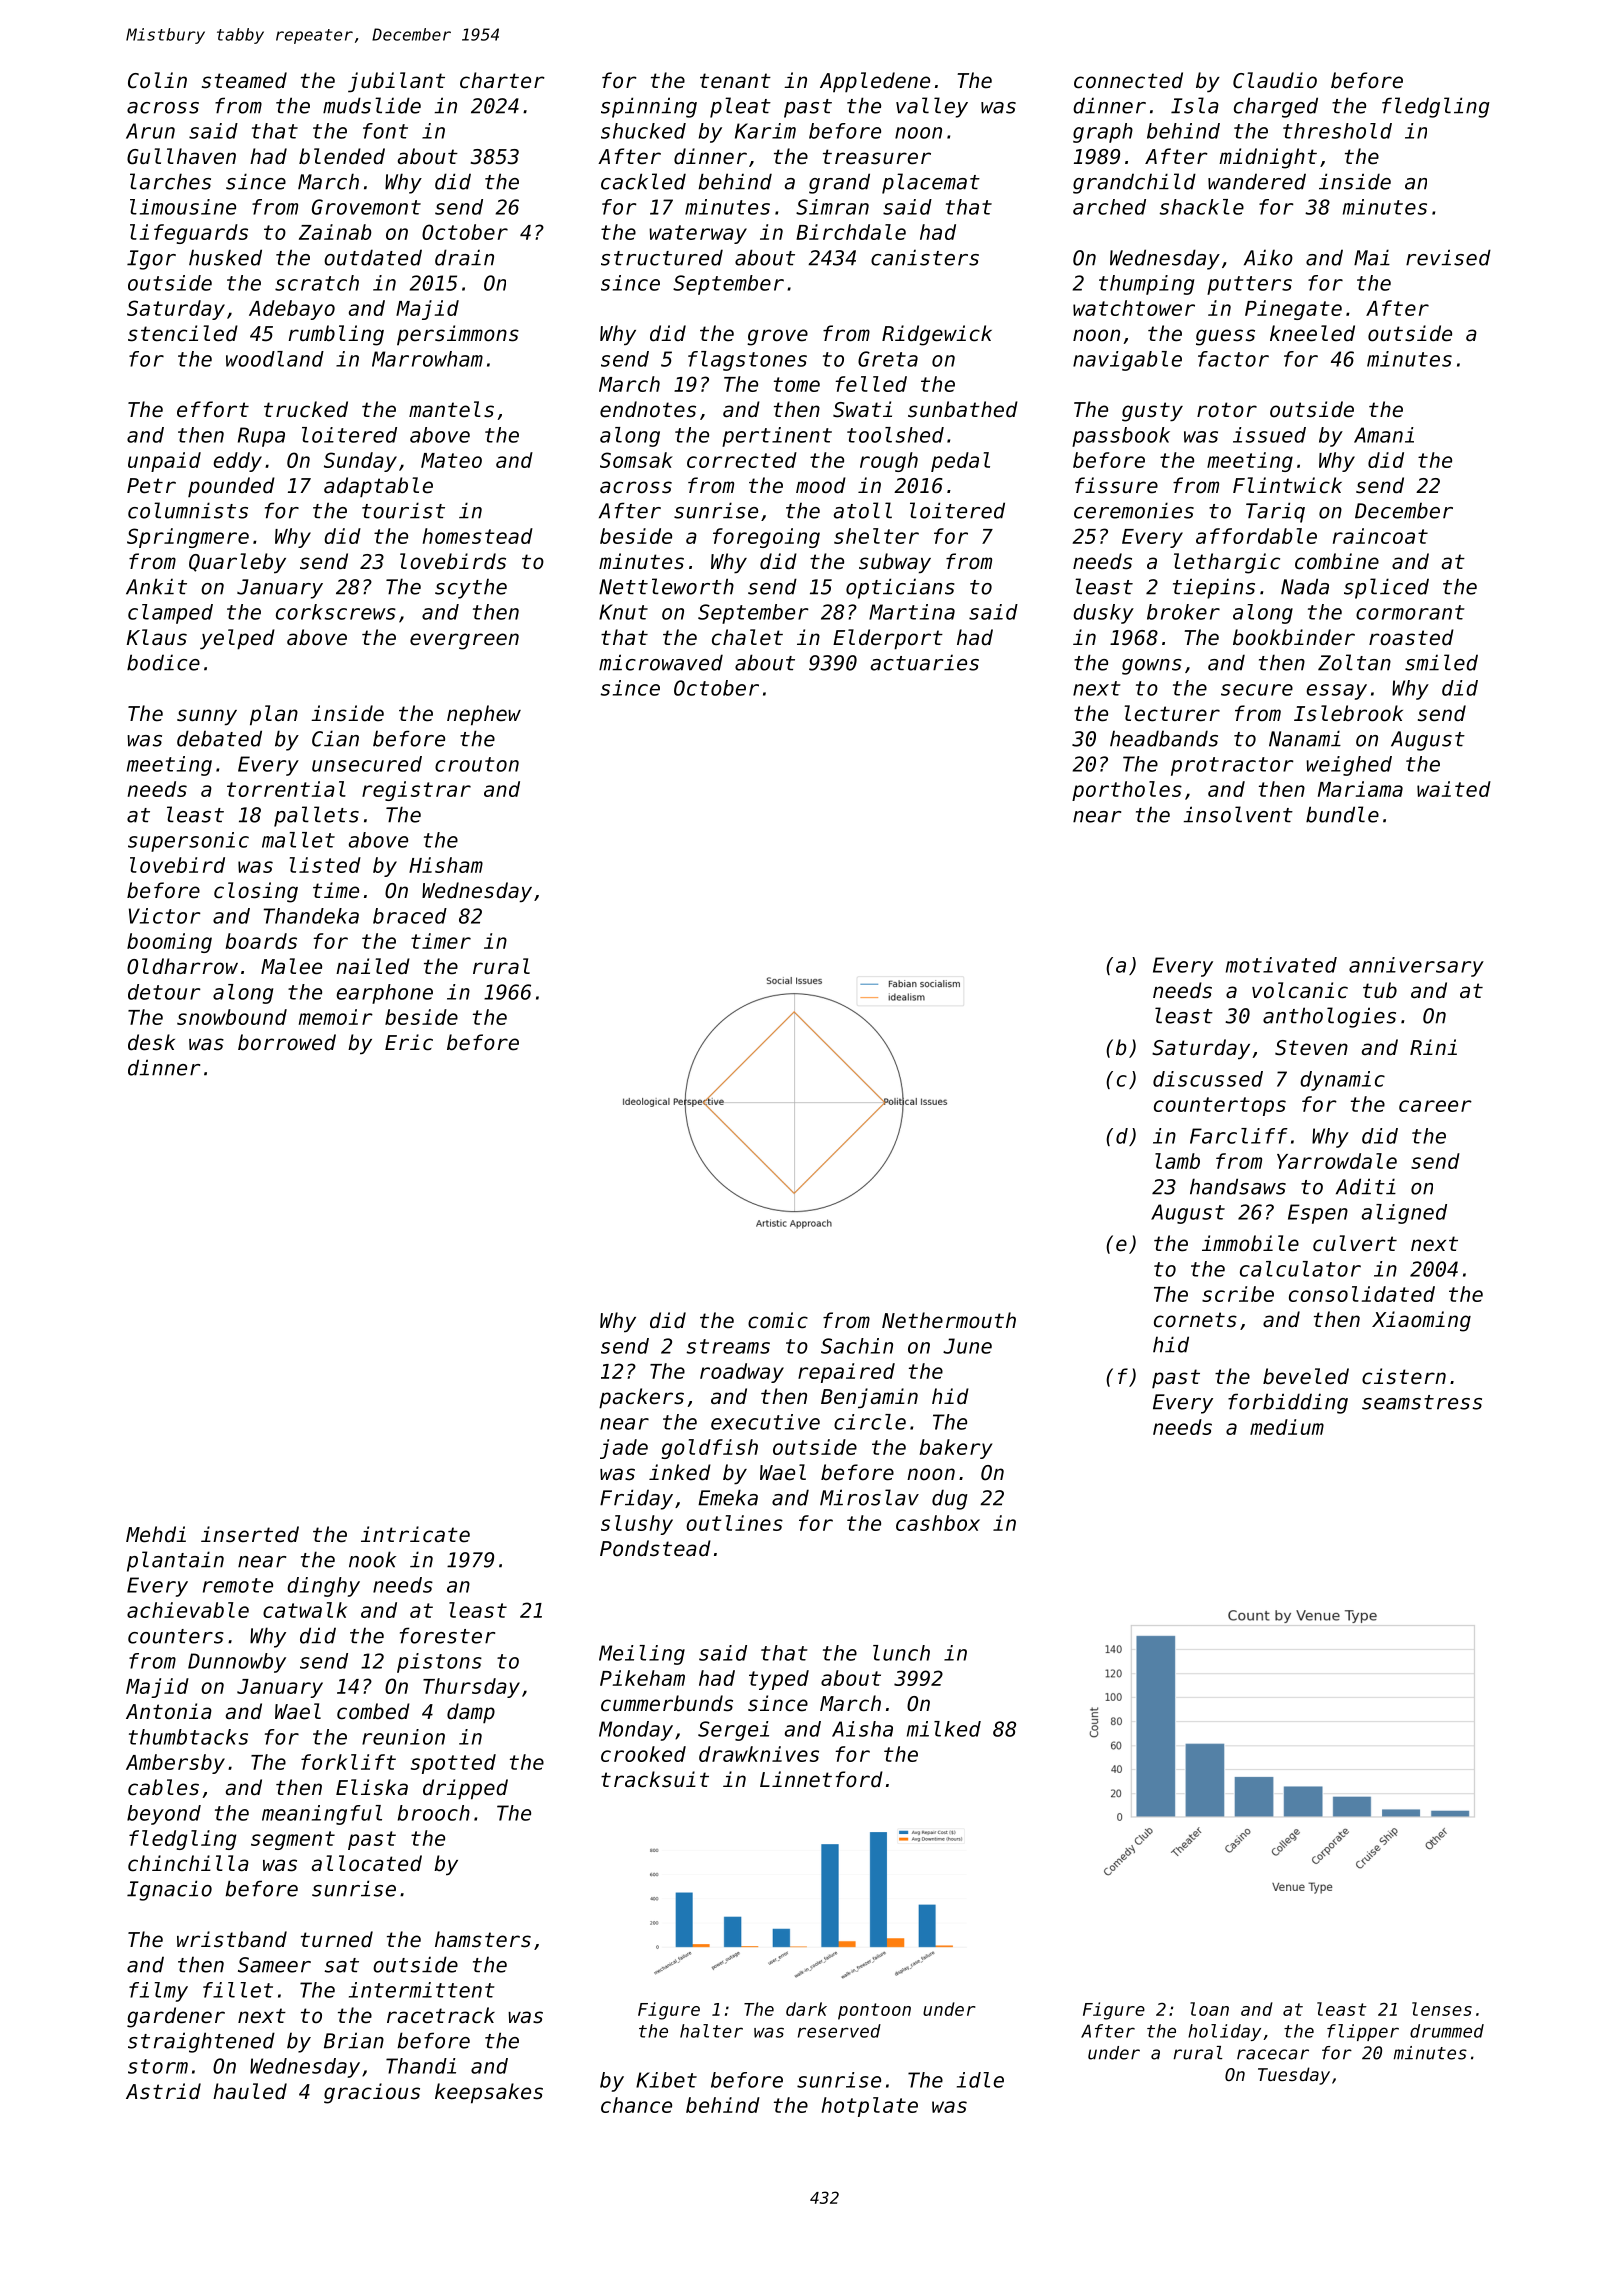  What do you see at coordinates (765, 131) in the screenshot?
I see `Karim` at bounding box center [765, 131].
